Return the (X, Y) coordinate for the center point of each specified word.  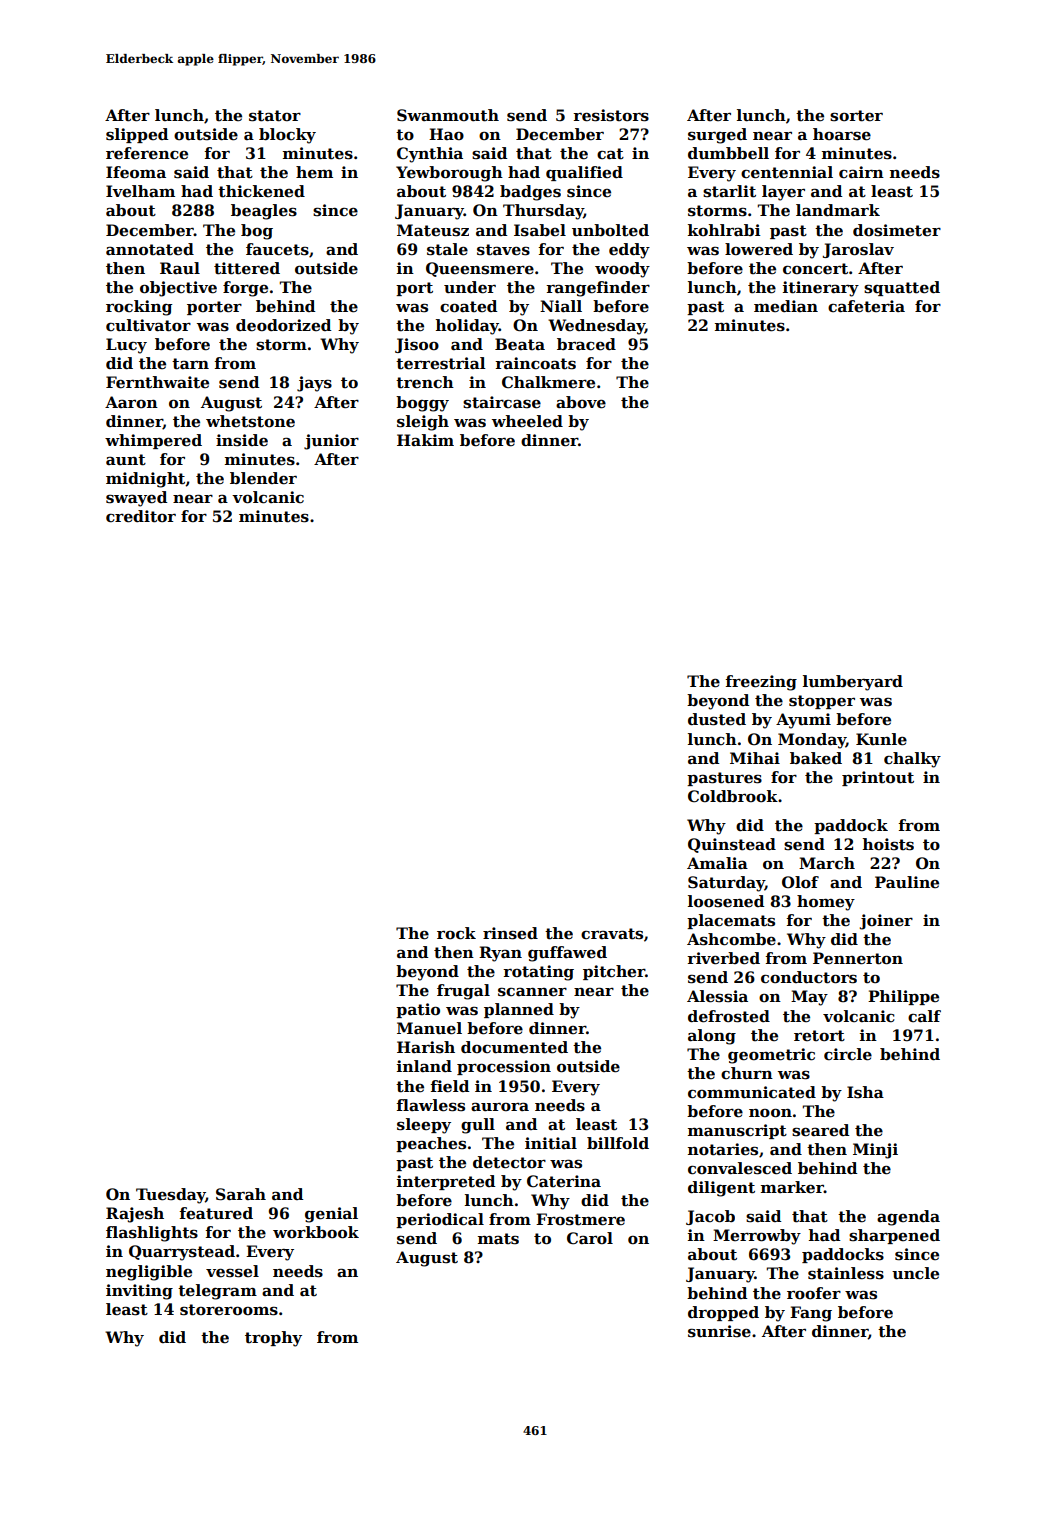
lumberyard (853, 683)
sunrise (719, 1331)
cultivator (148, 325)
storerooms (229, 1310)
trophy (273, 1339)
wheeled (527, 421)
